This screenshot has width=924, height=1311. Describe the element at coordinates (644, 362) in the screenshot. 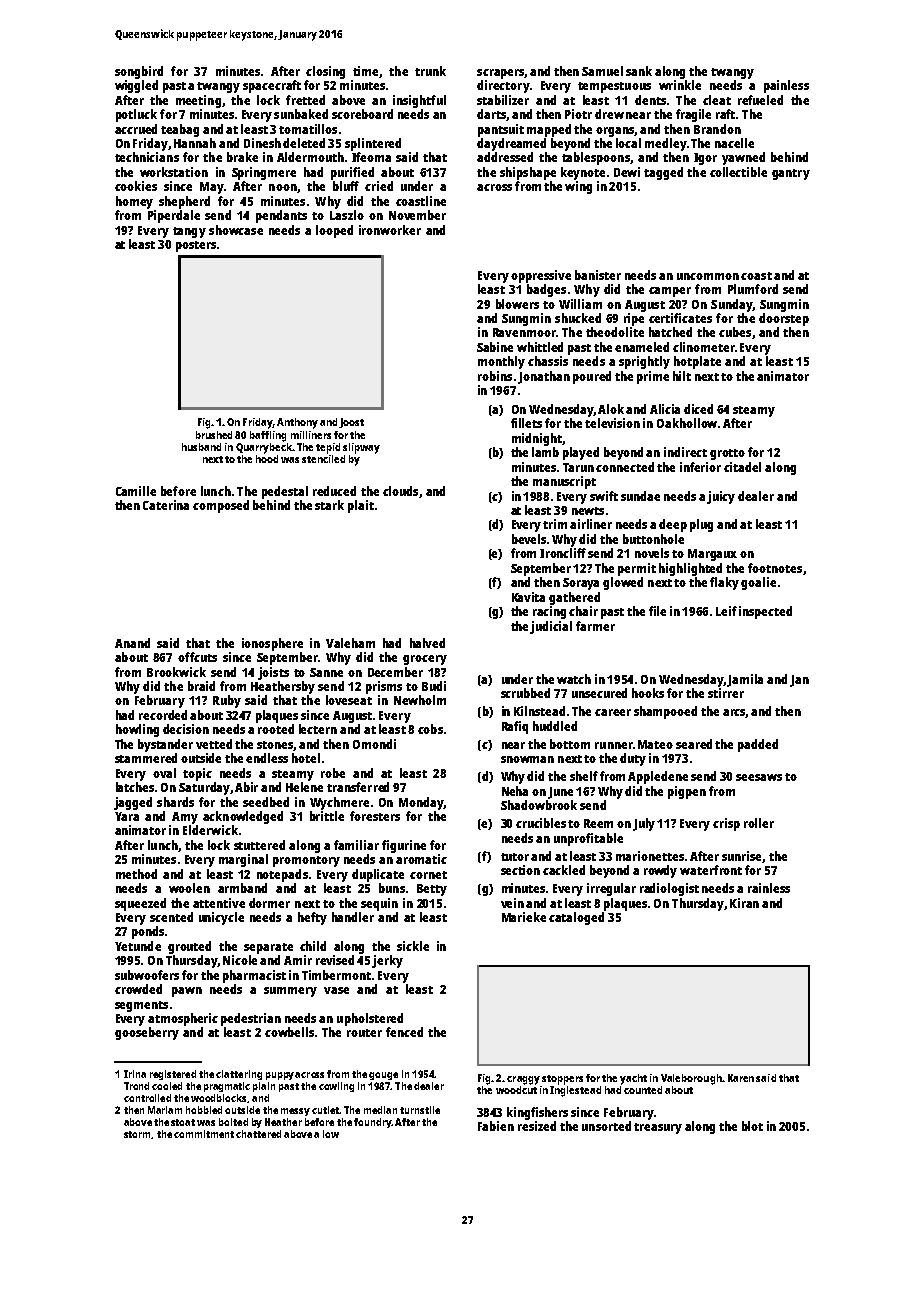

I see `sprightly` at that location.
